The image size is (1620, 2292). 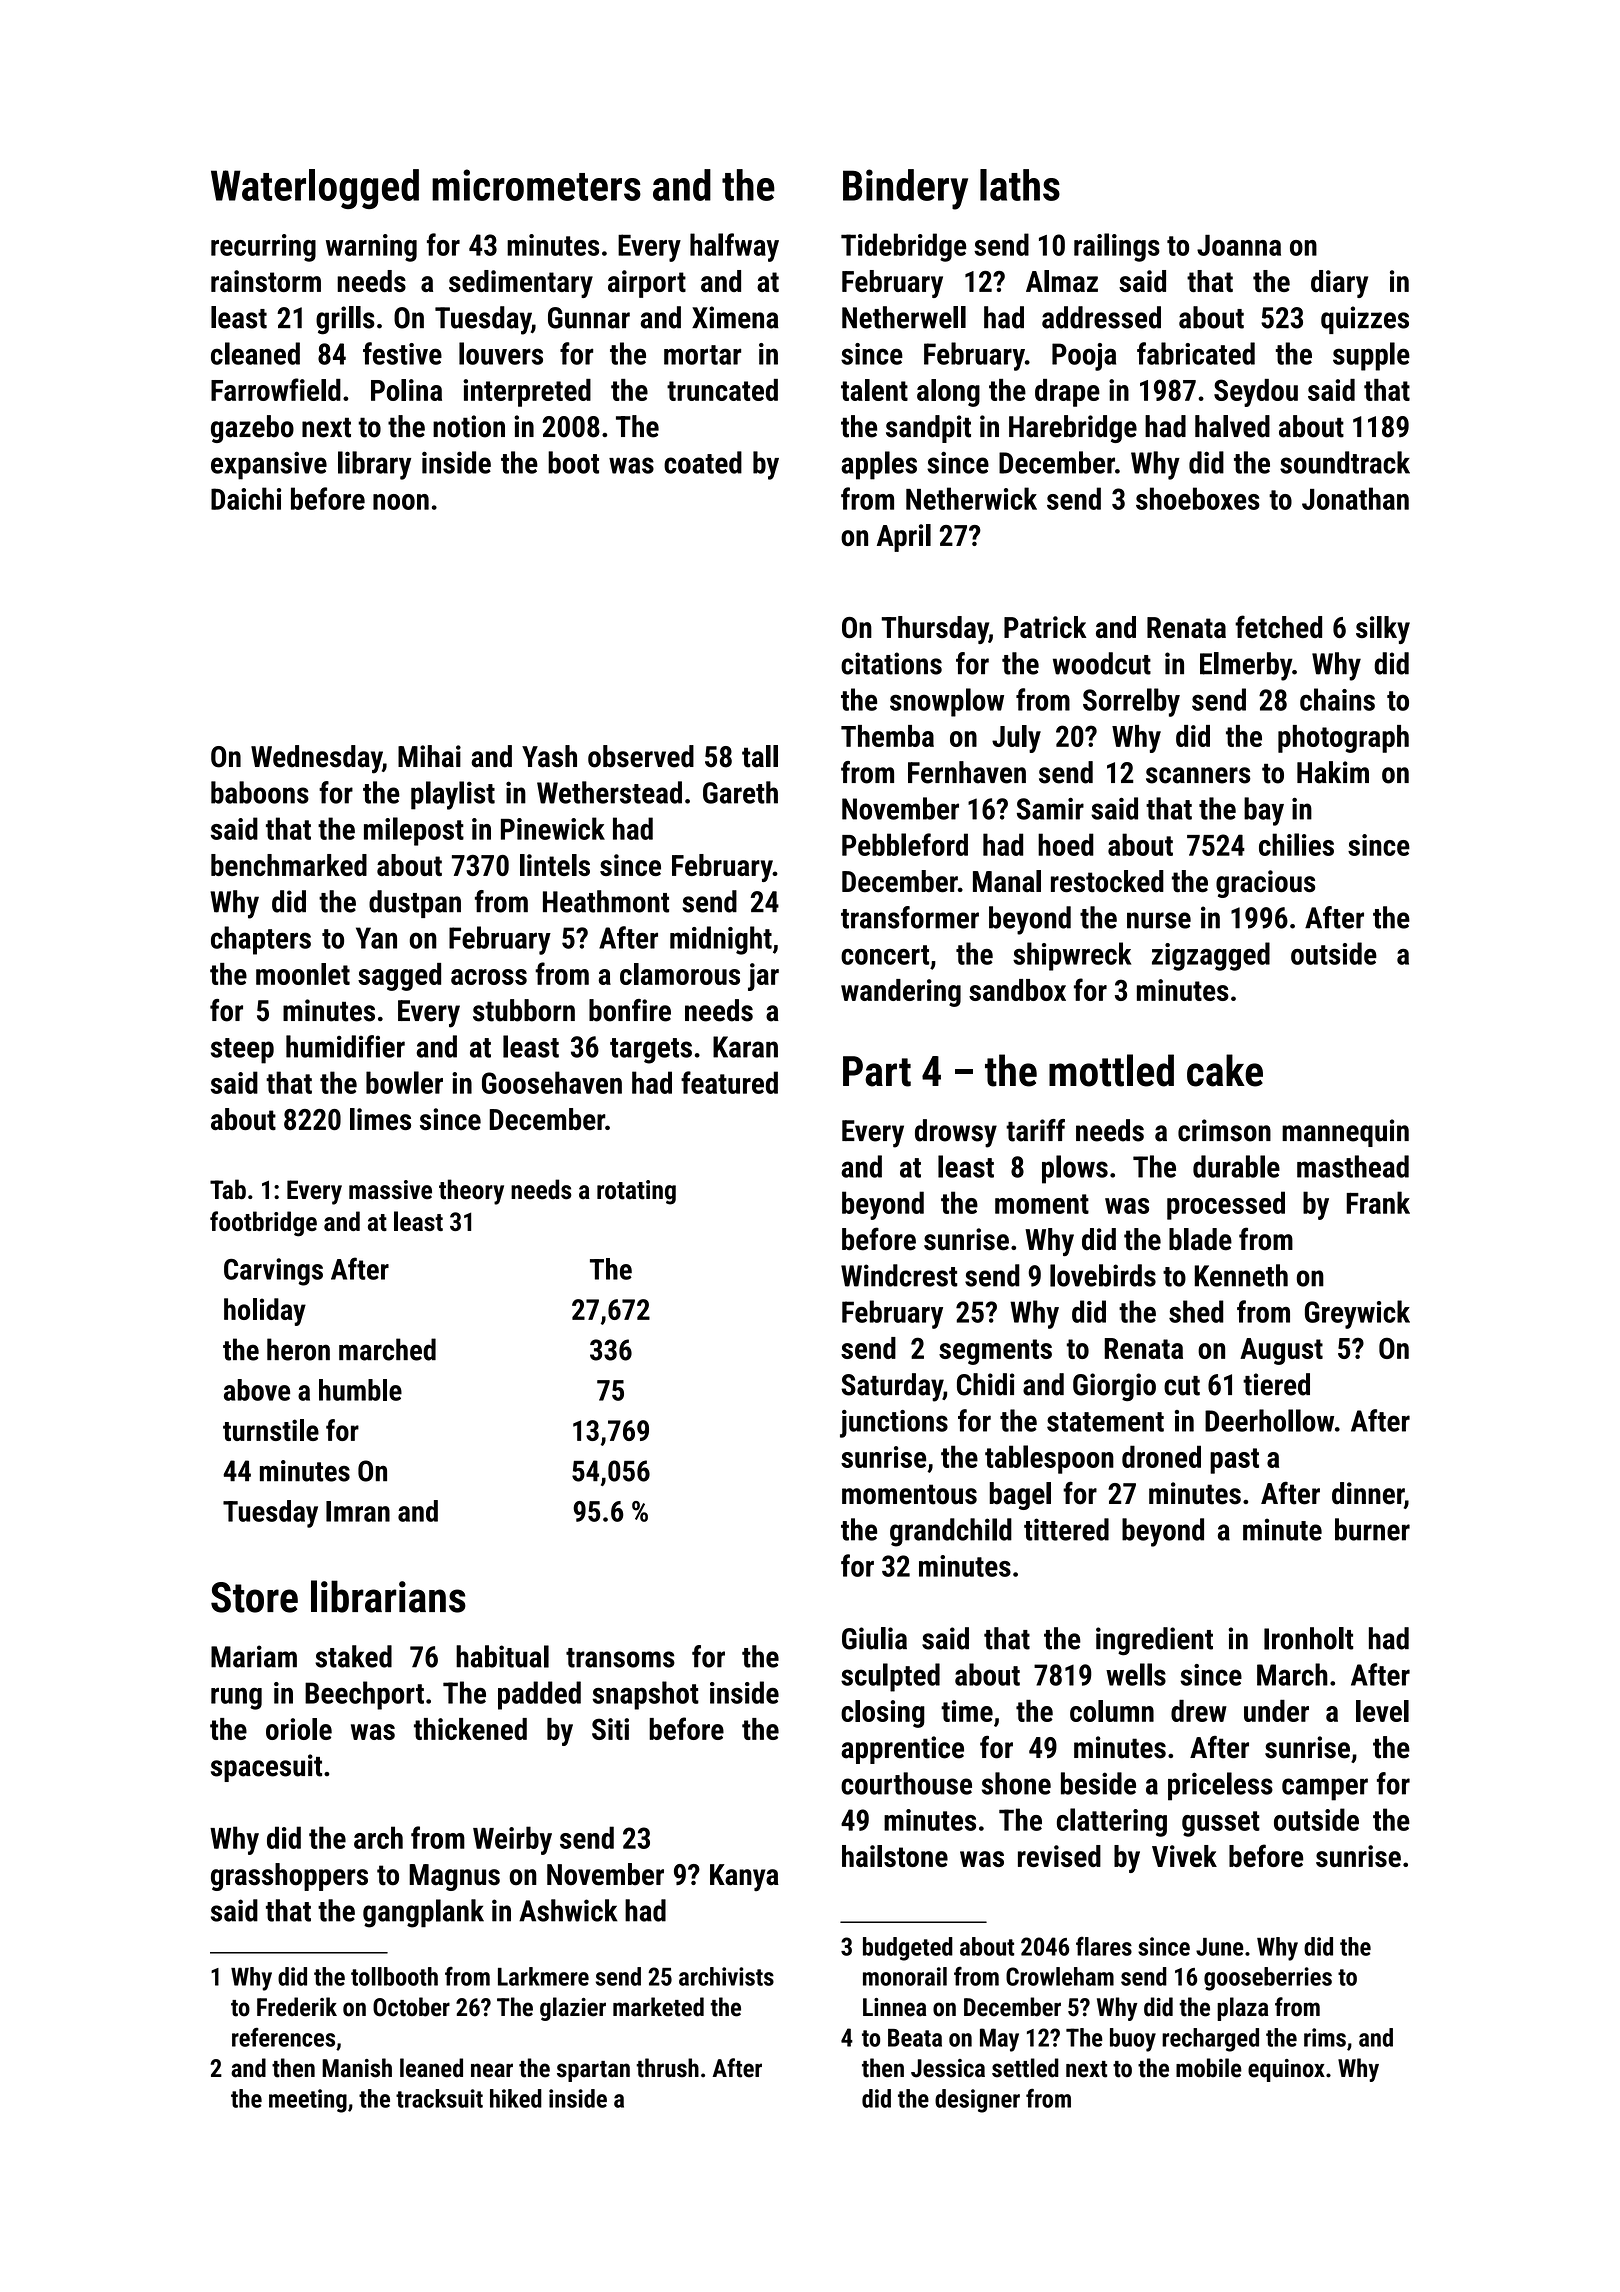 What do you see at coordinates (1286, 2070) in the page?
I see `equinox` at bounding box center [1286, 2070].
